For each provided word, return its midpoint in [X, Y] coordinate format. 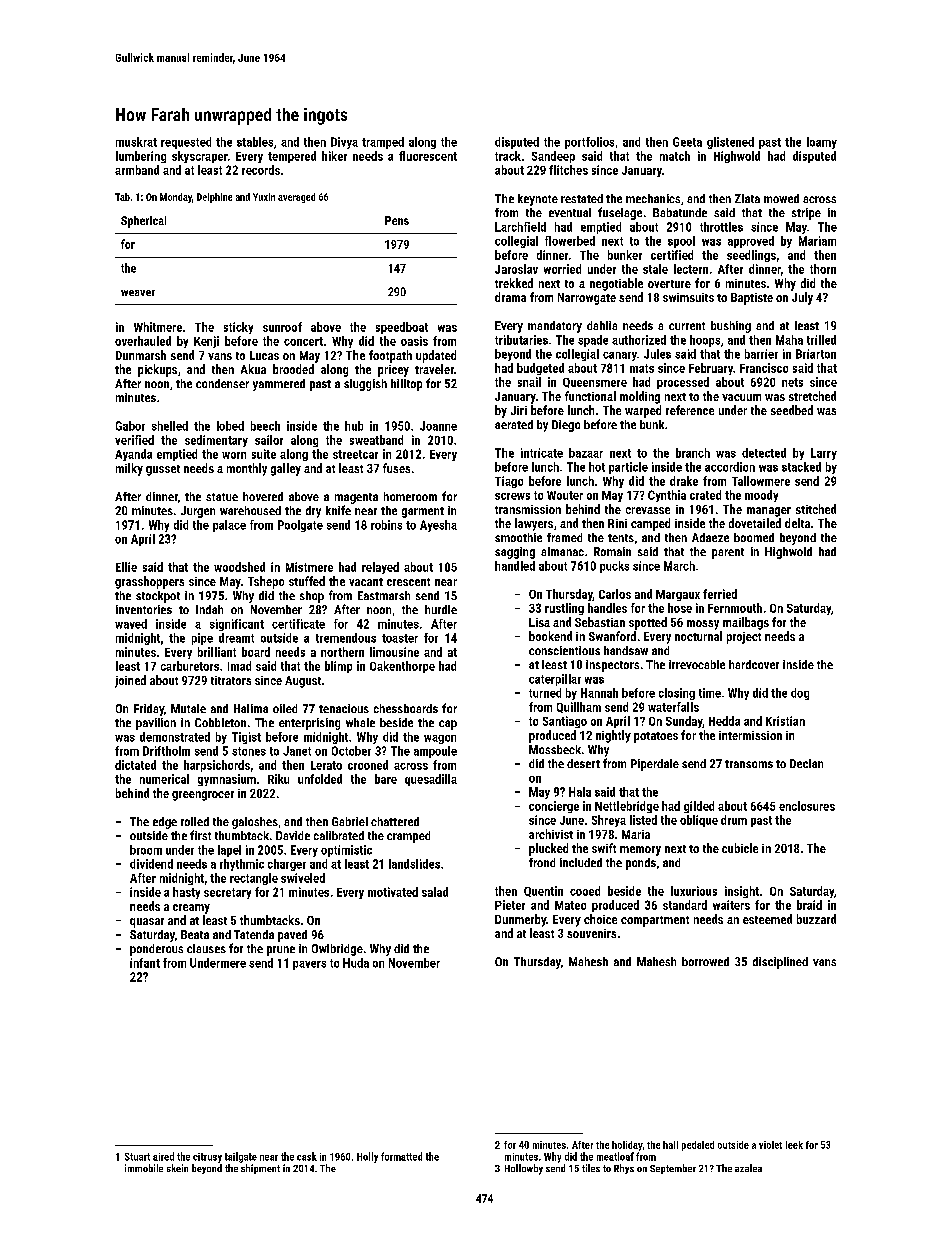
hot [597, 467]
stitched [816, 509]
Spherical [143, 222]
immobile [144, 1168]
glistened [730, 143]
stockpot [158, 597]
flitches [568, 170]
